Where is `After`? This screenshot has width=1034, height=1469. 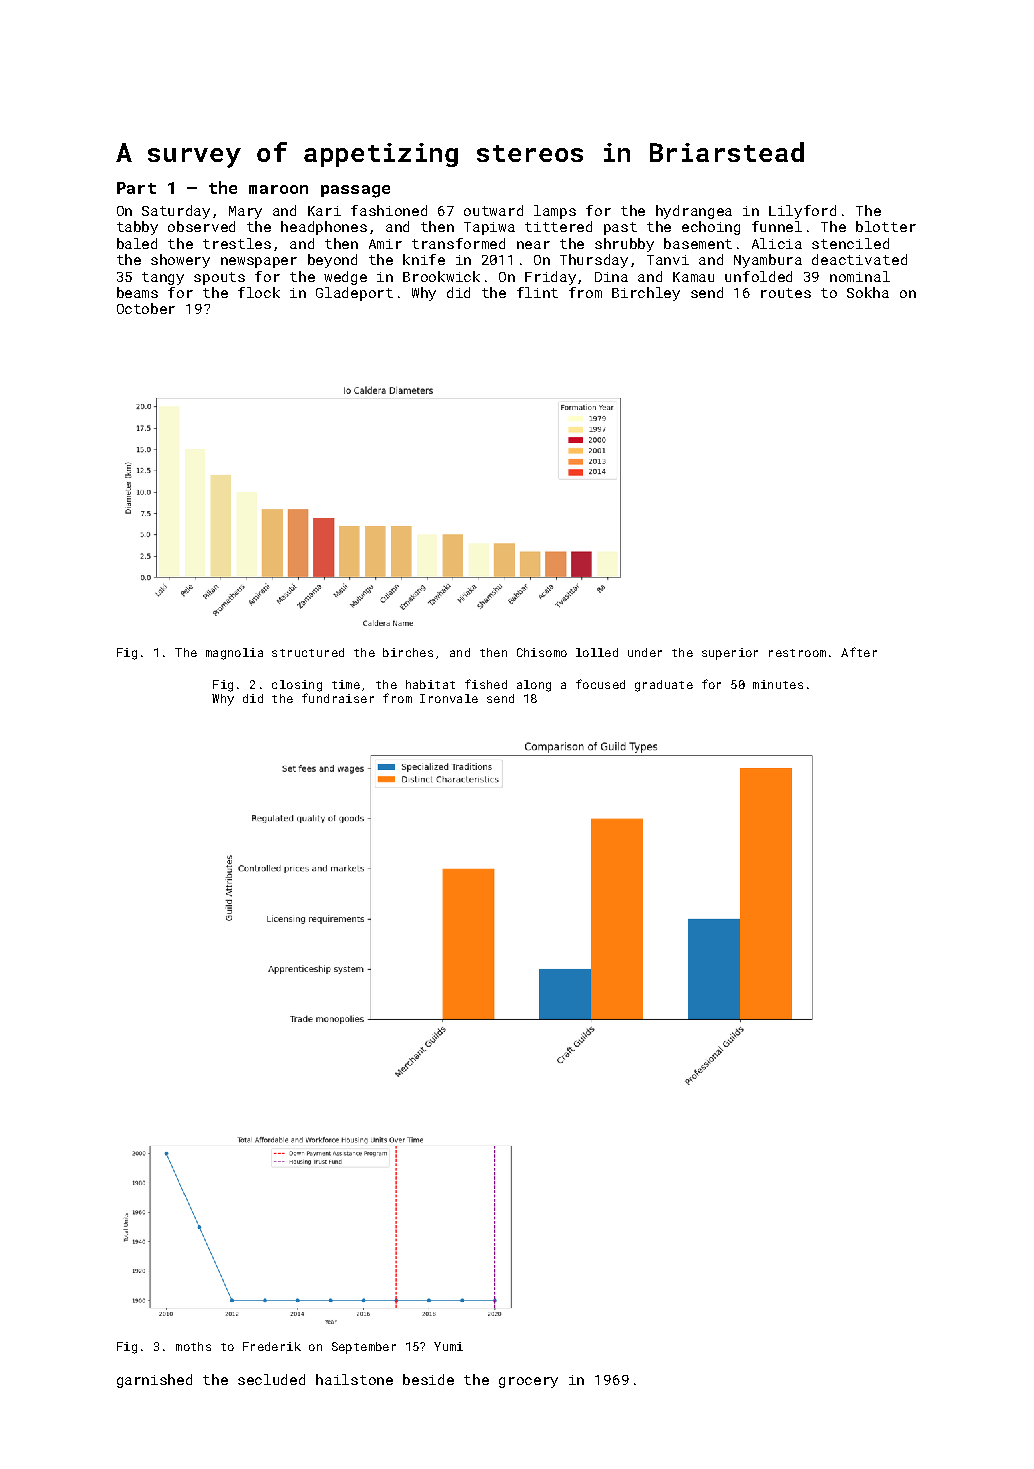 After is located at coordinates (859, 652).
